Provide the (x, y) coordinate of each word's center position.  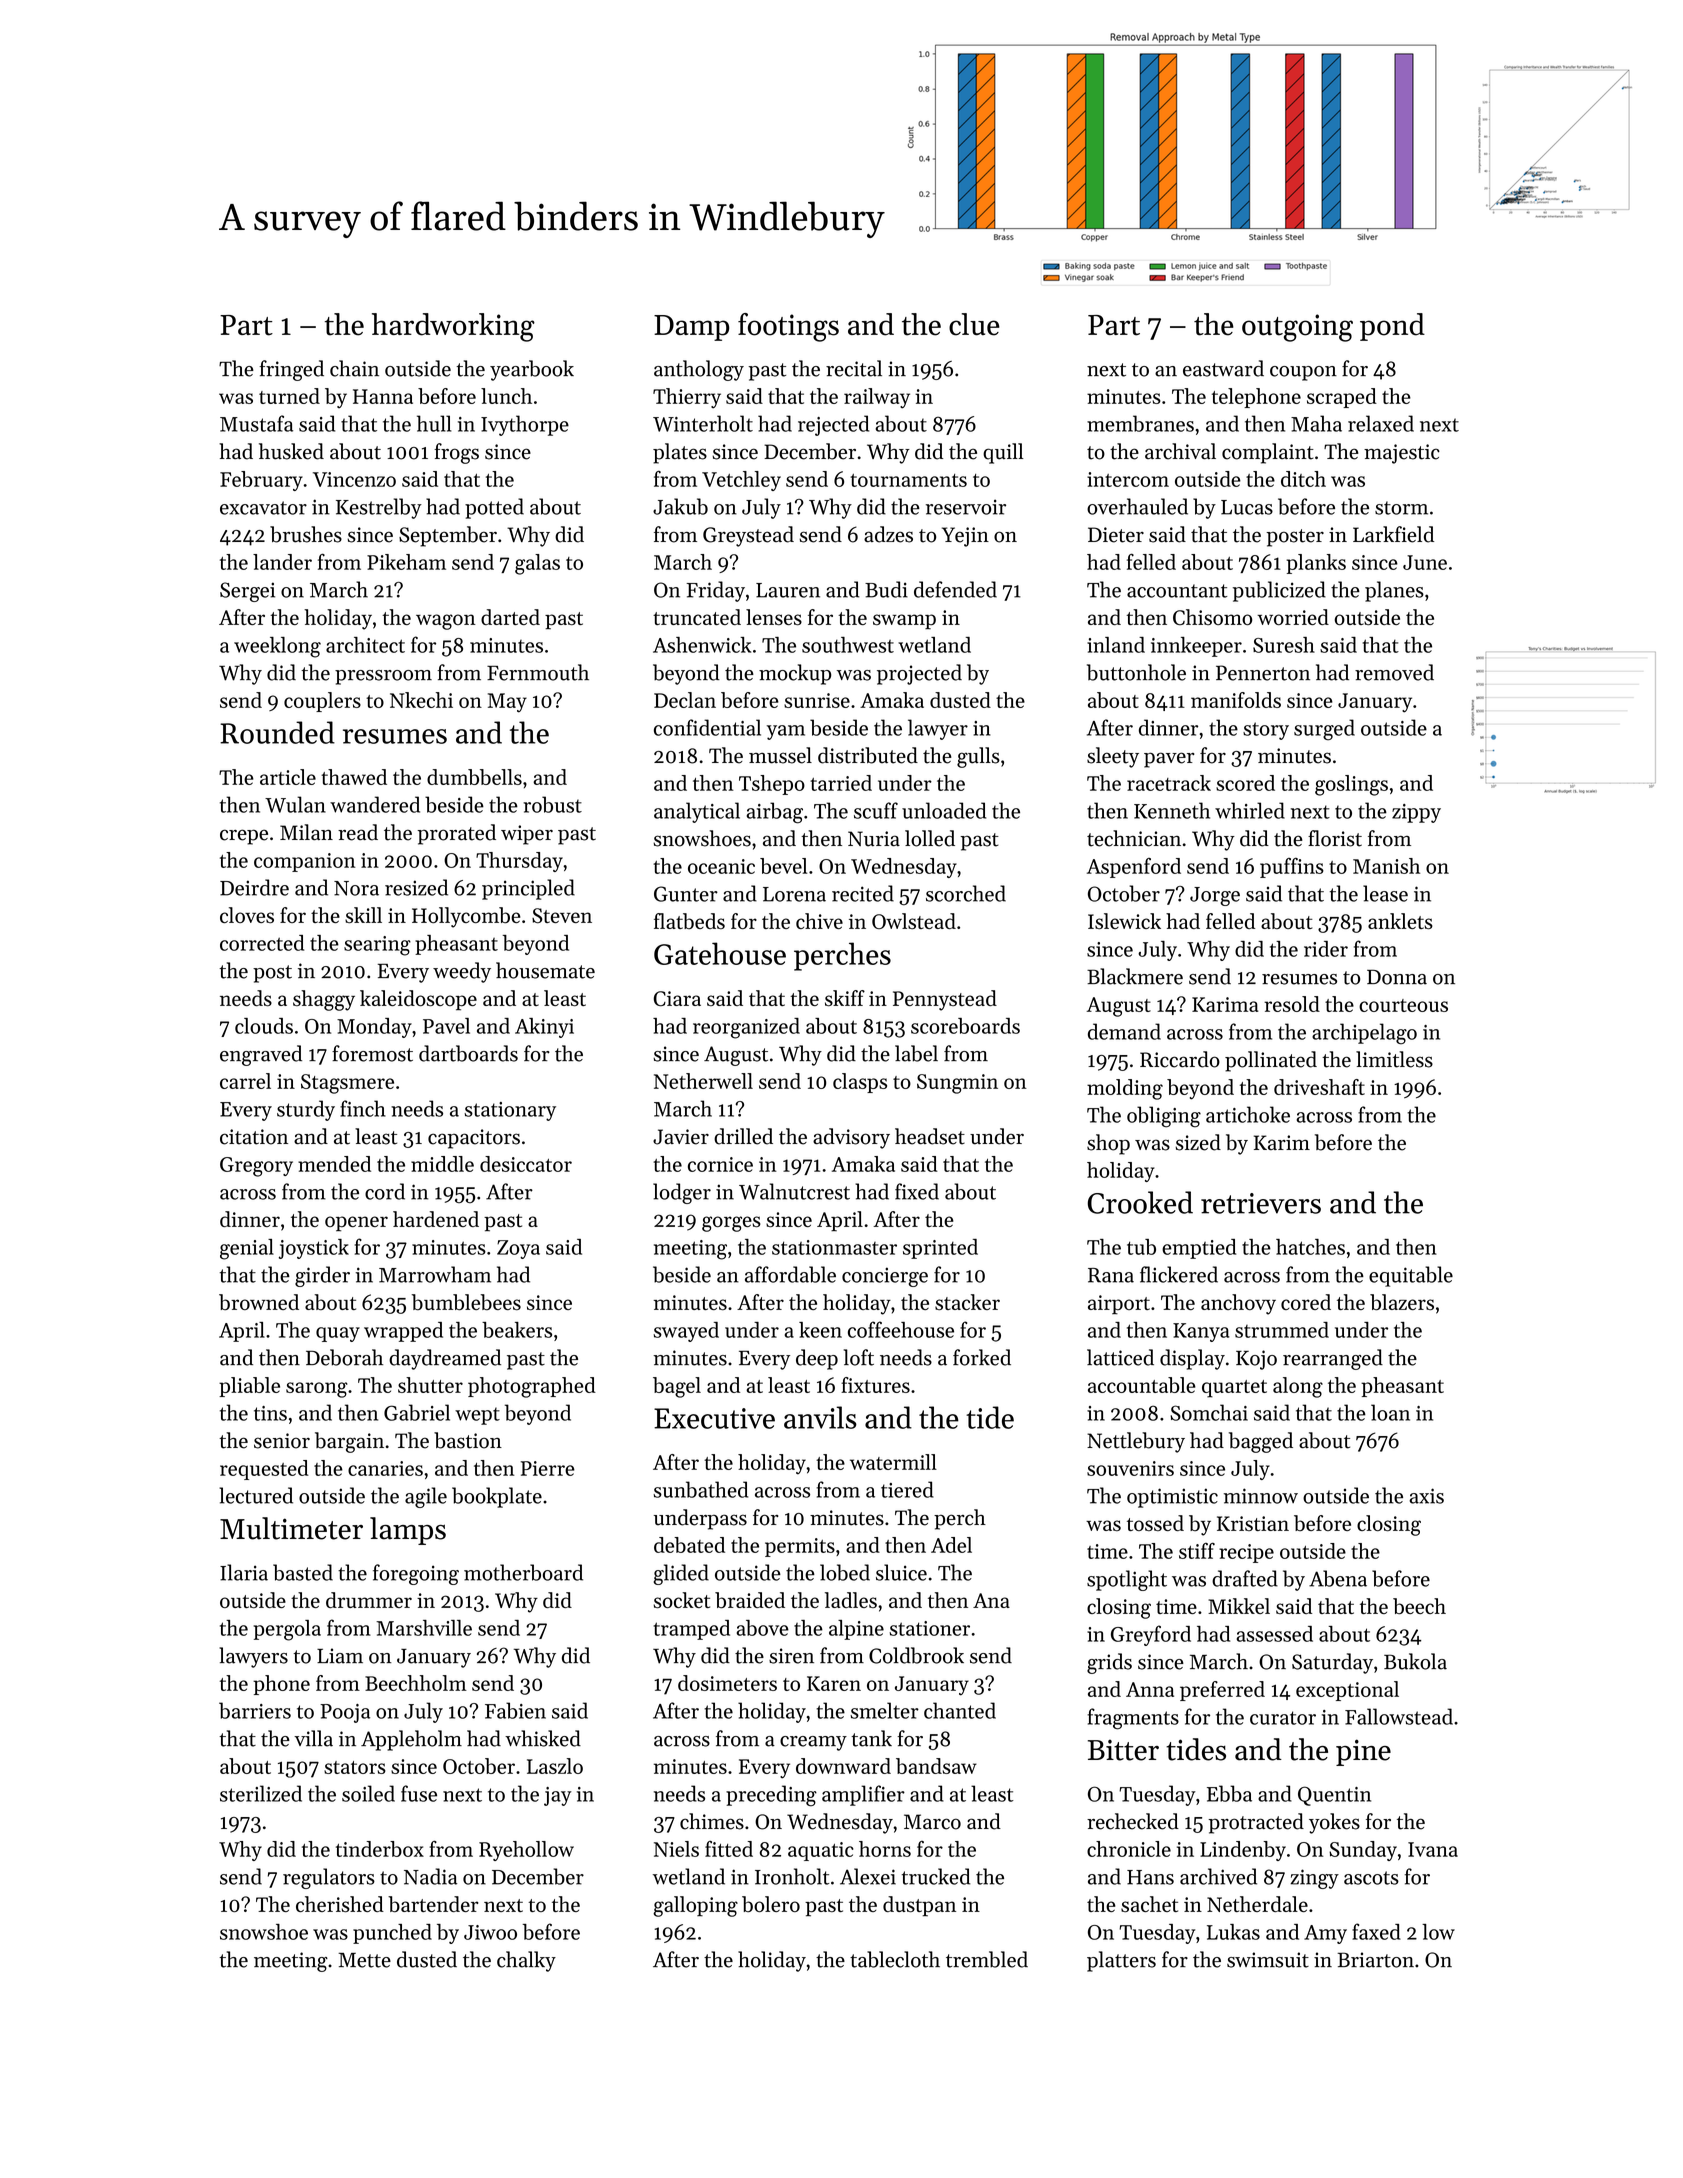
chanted (960, 1710)
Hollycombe (466, 917)
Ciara (677, 999)
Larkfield (1393, 534)
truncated (697, 617)
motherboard (523, 1572)
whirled (1250, 810)
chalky (526, 1961)
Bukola (1415, 1661)
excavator (263, 508)
